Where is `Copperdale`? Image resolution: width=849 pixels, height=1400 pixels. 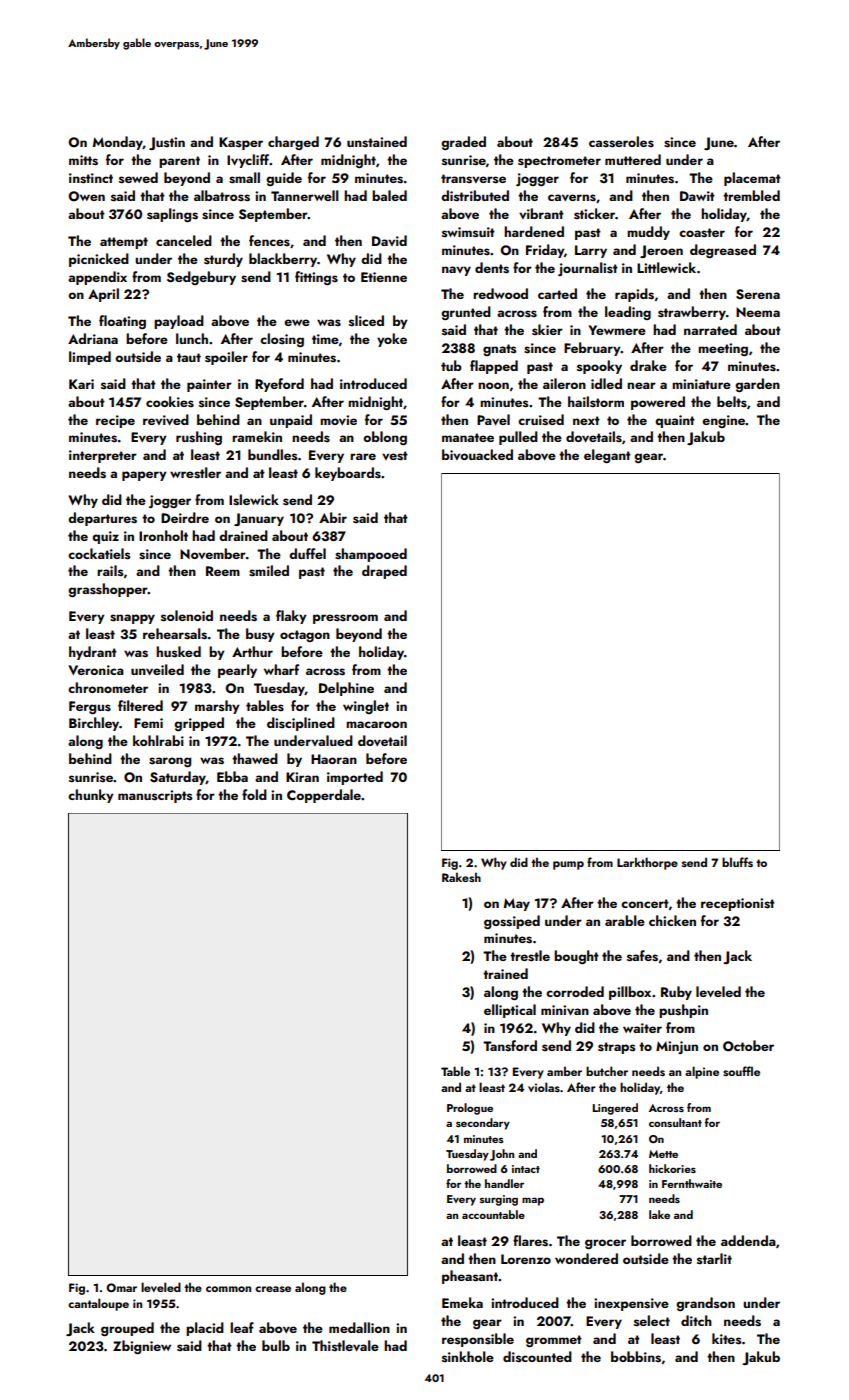
Copperdale is located at coordinates (324, 796).
